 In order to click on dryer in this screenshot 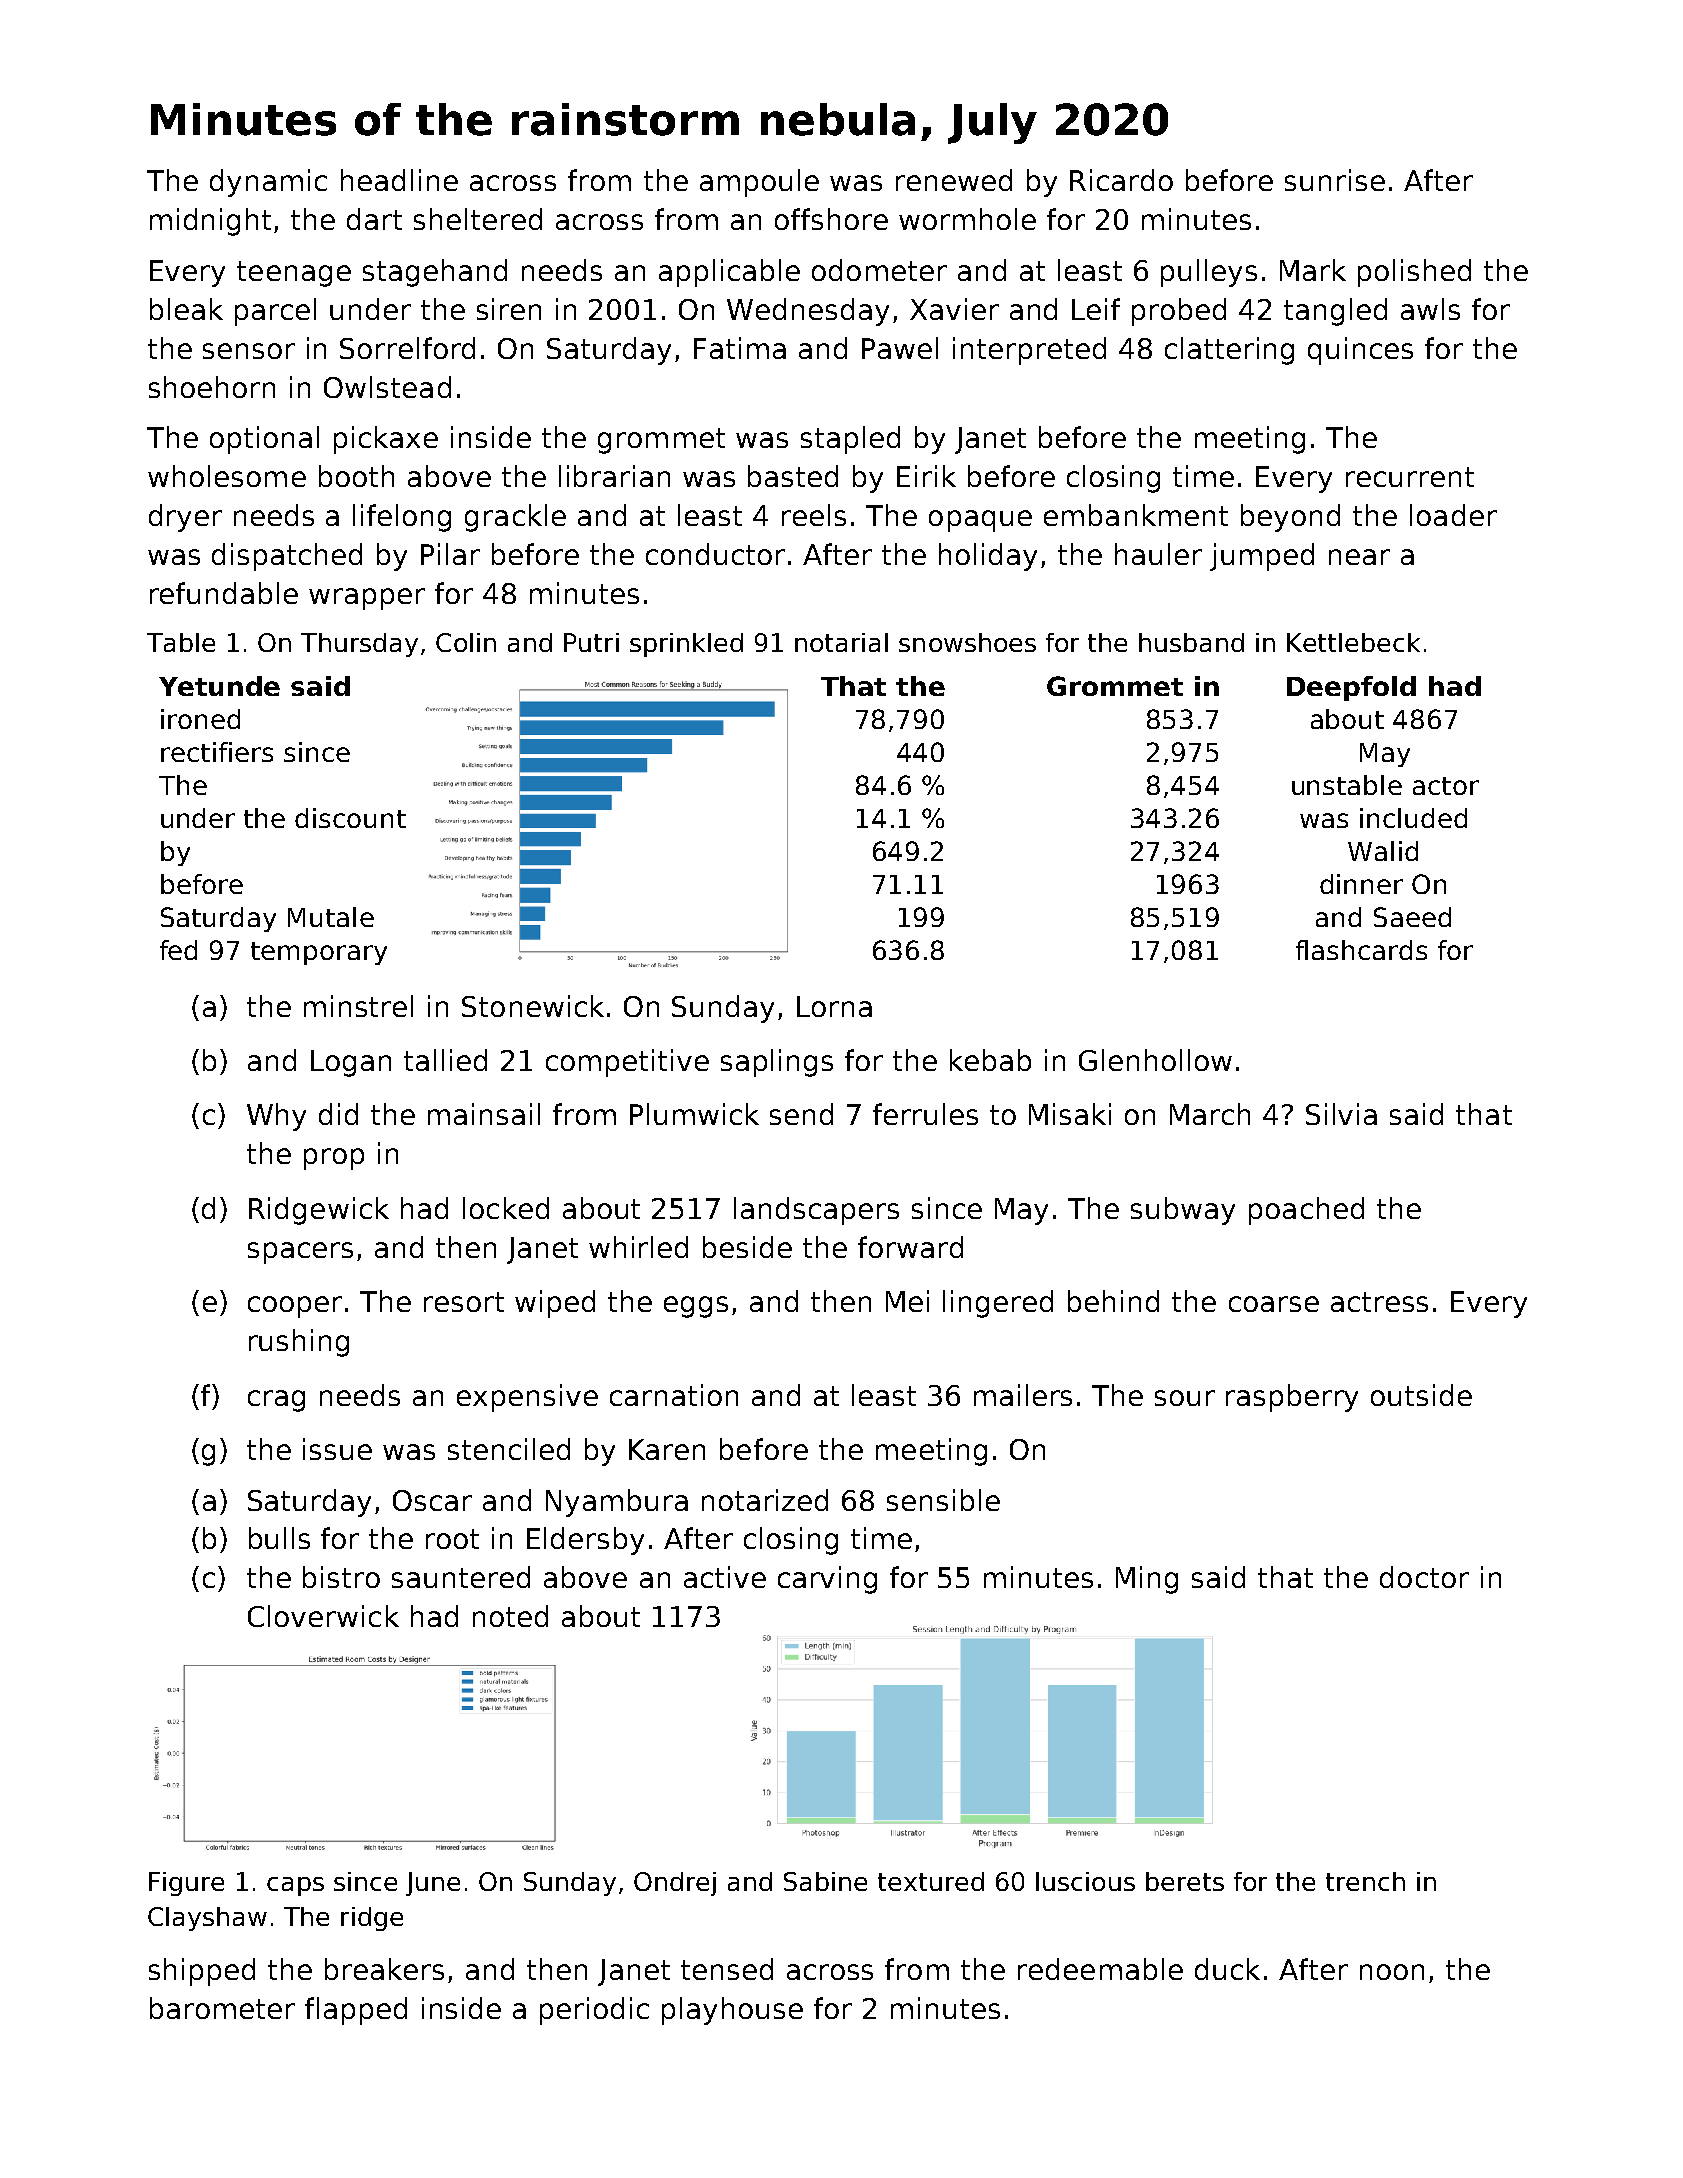, I will do `click(185, 518)`.
